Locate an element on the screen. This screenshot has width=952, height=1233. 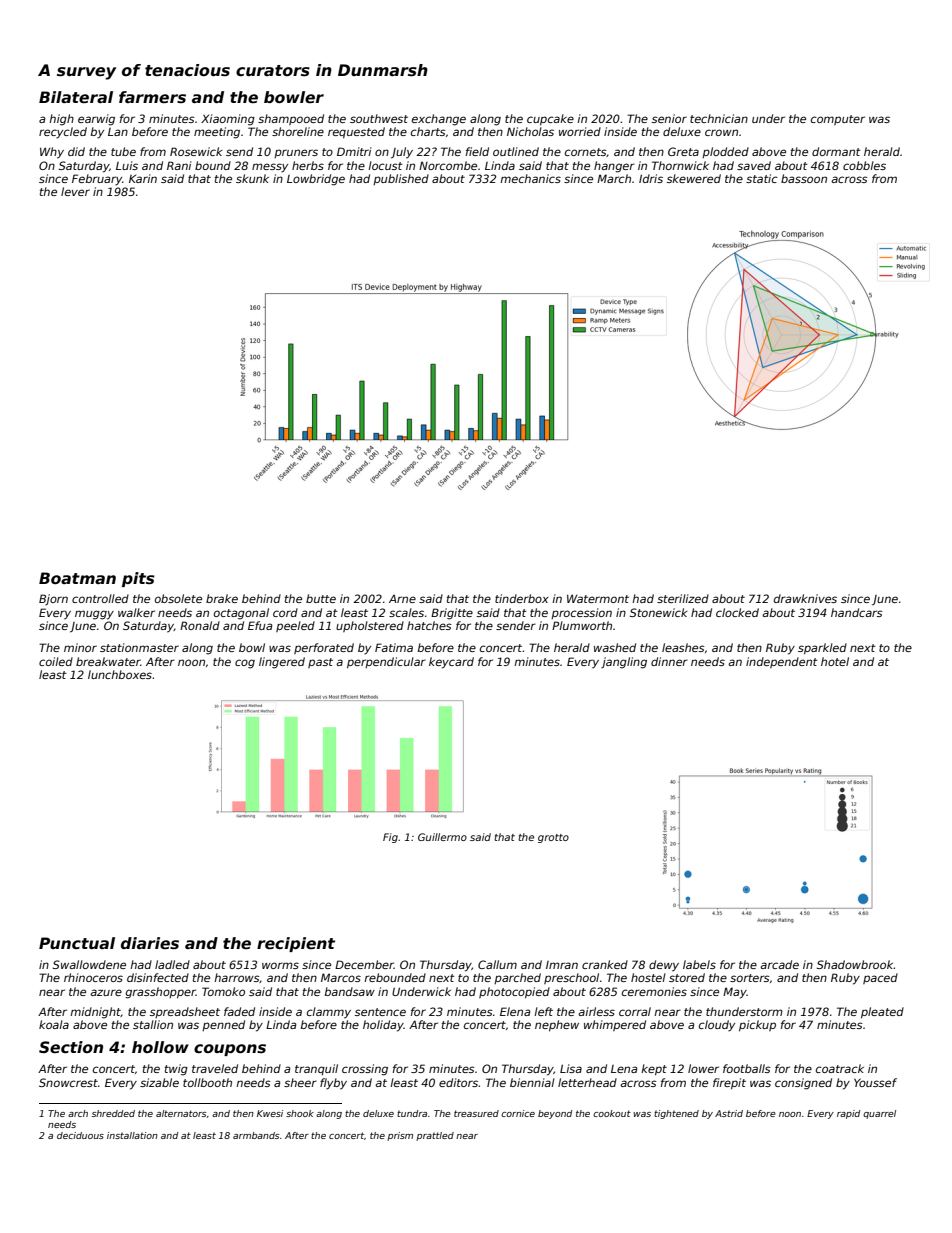
butte is located at coordinates (321, 598).
